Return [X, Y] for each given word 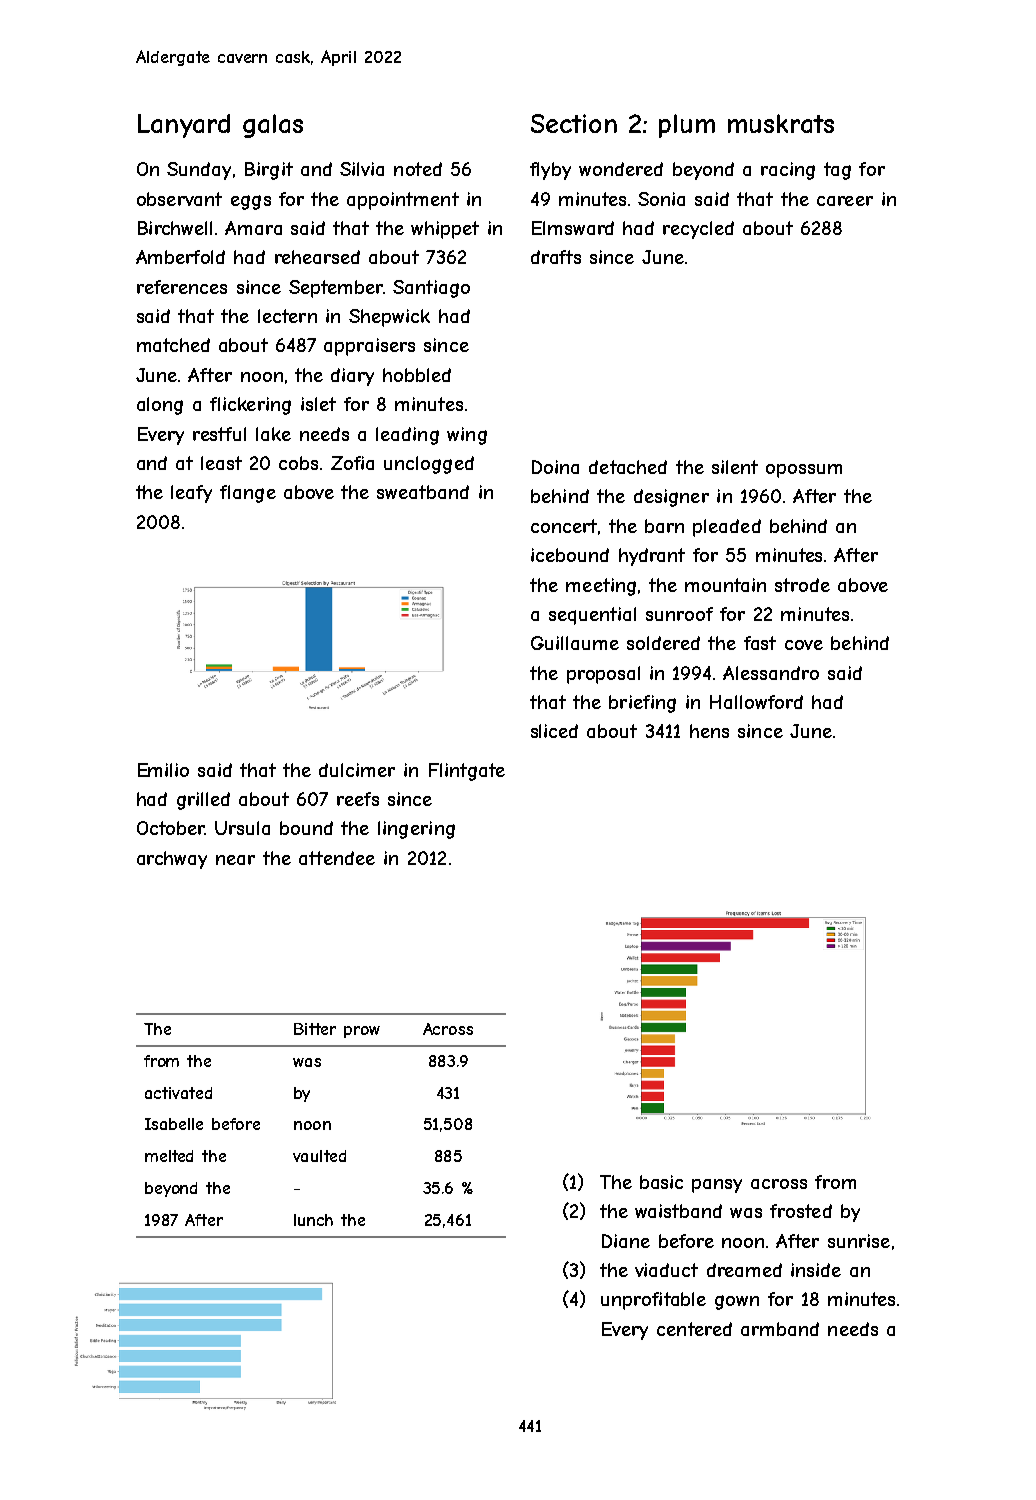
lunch [313, 1220]
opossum [804, 471]
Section [574, 123]
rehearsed [317, 257]
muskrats [781, 123]
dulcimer [357, 770]
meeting [601, 587]
